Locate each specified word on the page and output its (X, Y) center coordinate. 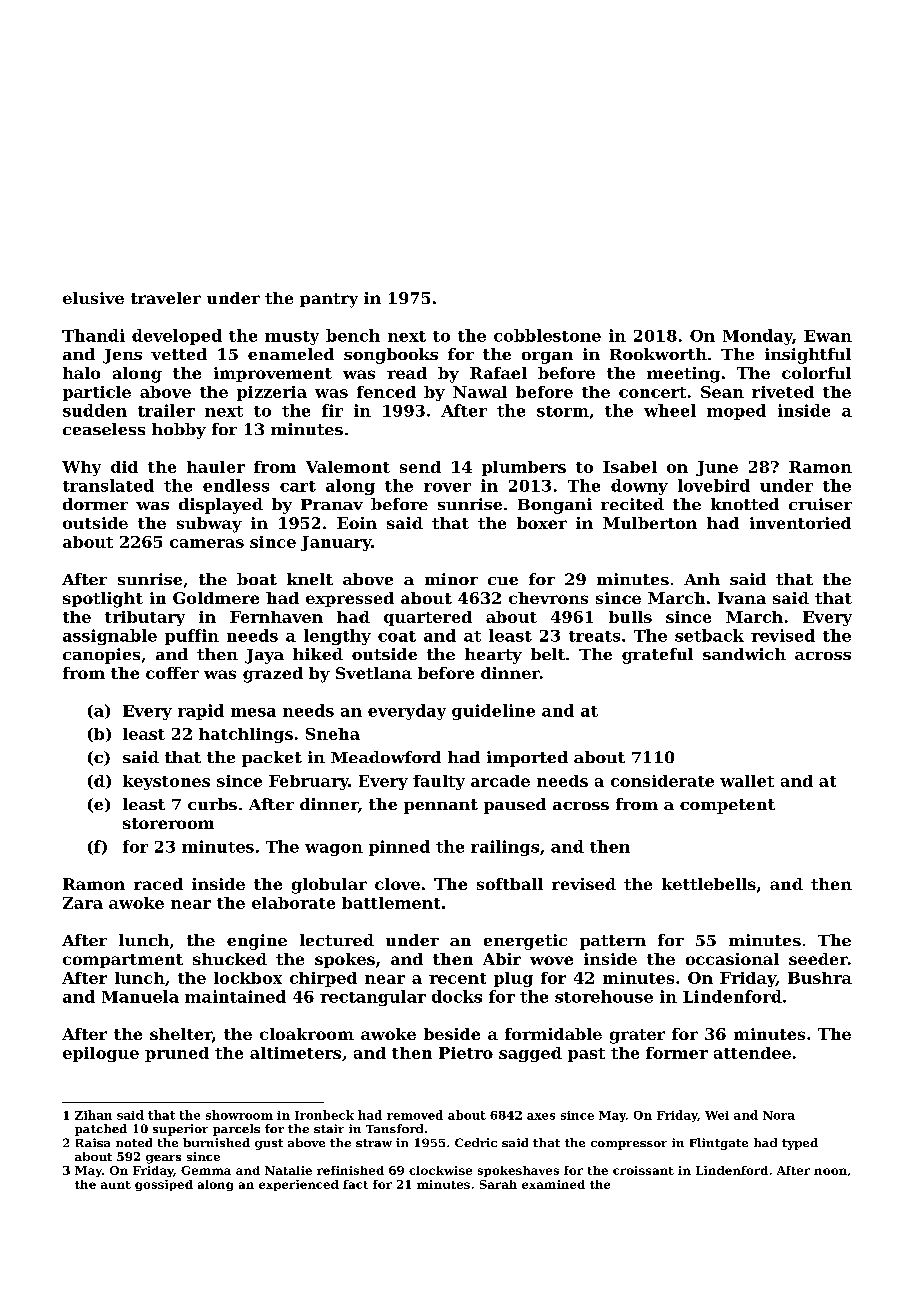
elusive (93, 298)
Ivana (742, 598)
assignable (110, 637)
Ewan (828, 336)
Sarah (498, 1184)
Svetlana (374, 673)
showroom (239, 1115)
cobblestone (547, 335)
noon (830, 1171)
